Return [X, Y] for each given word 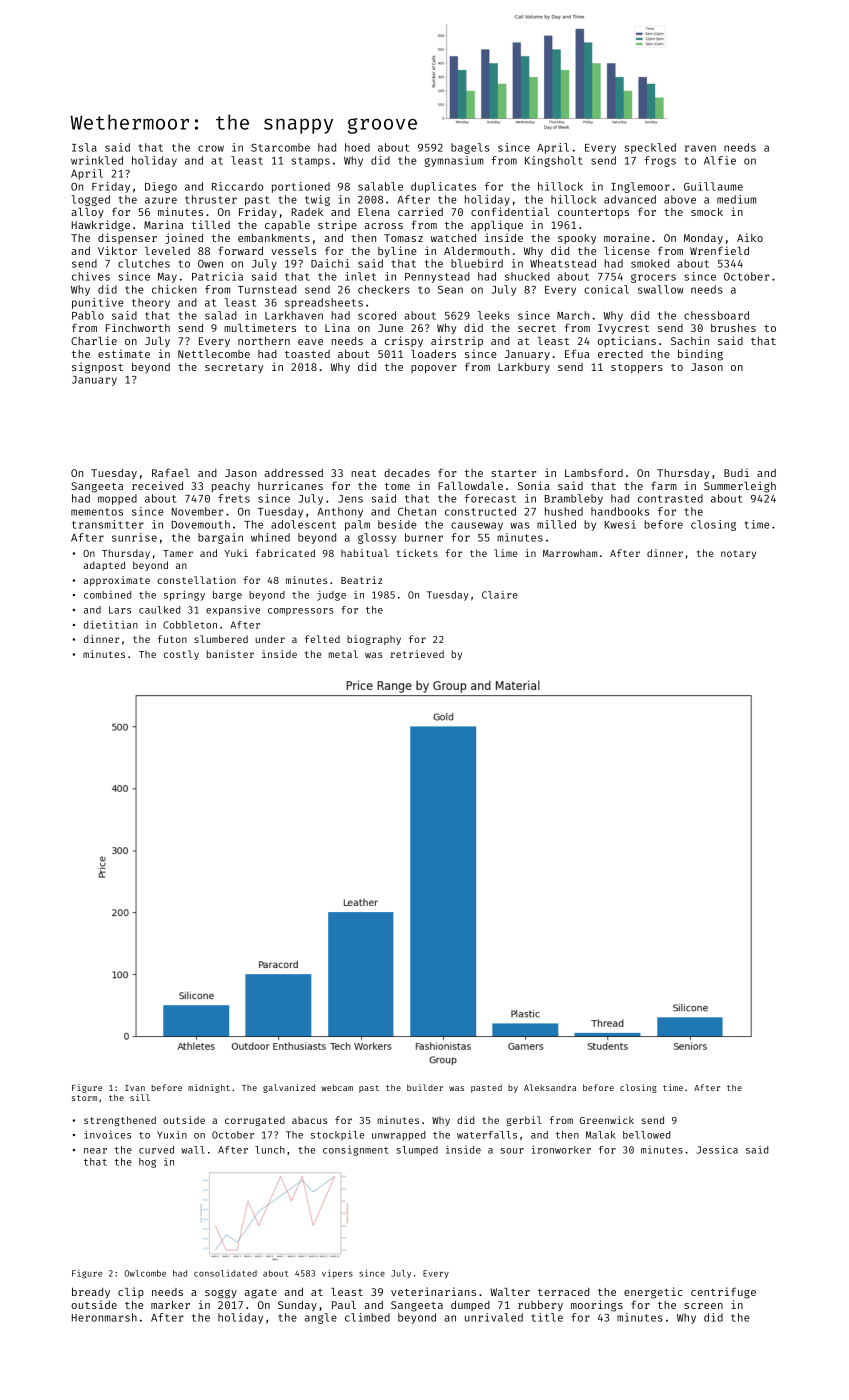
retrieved [417, 654]
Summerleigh [740, 487]
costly [181, 655]
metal [343, 654]
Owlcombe [145, 1273]
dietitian [111, 624]
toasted [307, 354]
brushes [733, 328]
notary [738, 554]
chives [91, 276]
